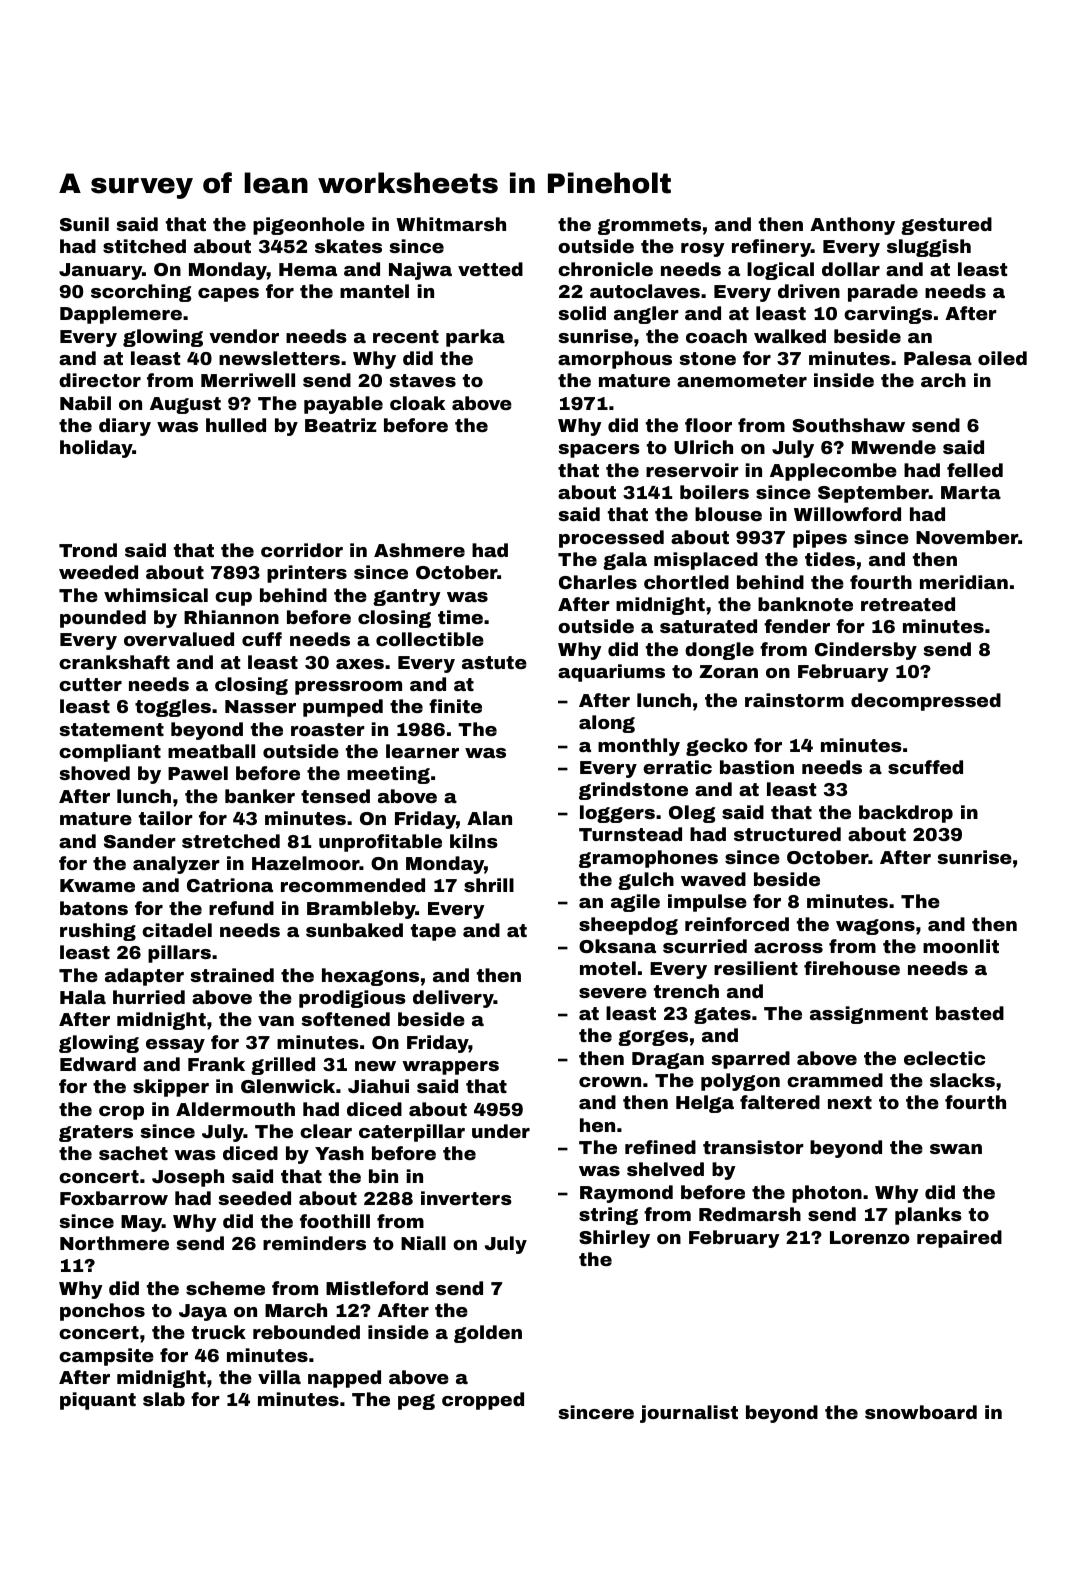  What do you see at coordinates (203, 1312) in the screenshot?
I see `Jaya` at bounding box center [203, 1312].
